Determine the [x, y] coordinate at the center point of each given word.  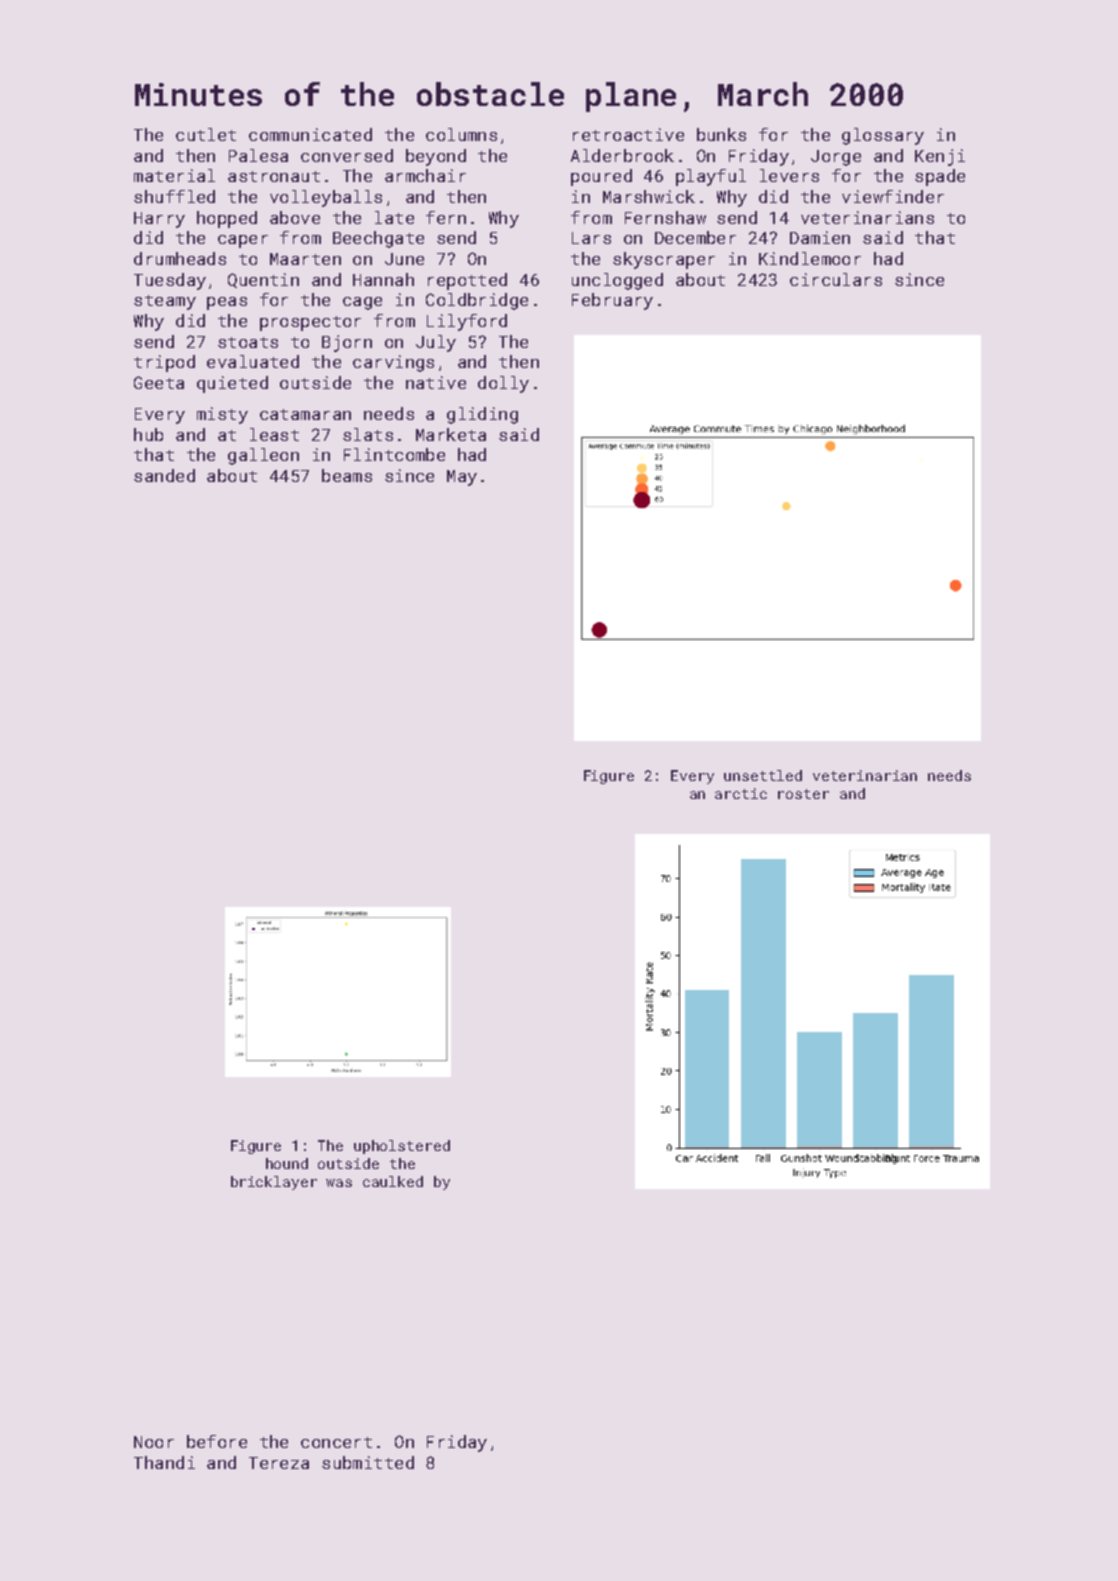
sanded [164, 475]
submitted [368, 1462]
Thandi [164, 1462]
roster [803, 794]
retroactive [628, 134]
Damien [820, 237]
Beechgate [378, 239]
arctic [741, 793]
